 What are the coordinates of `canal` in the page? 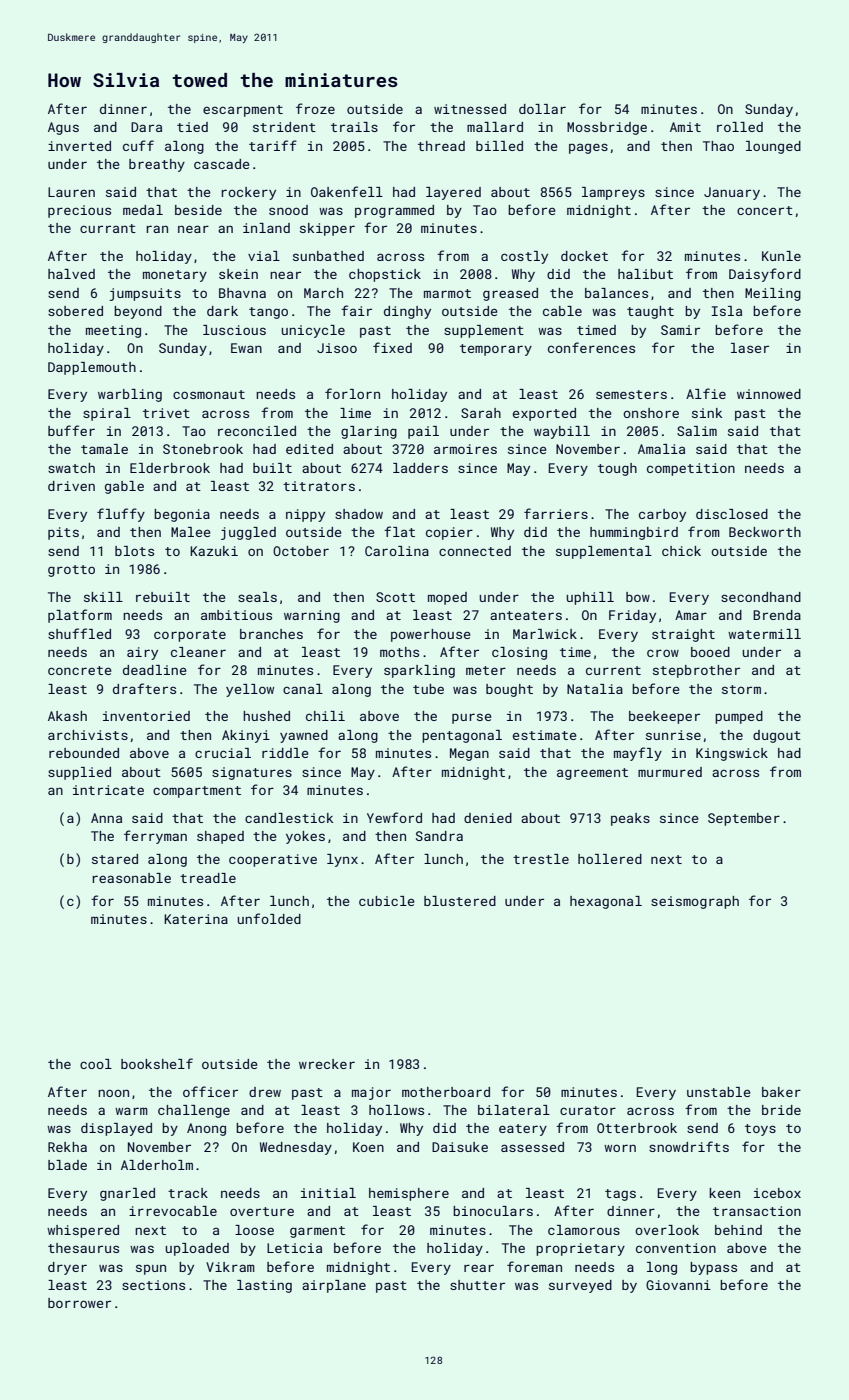 It's located at (303, 689).
